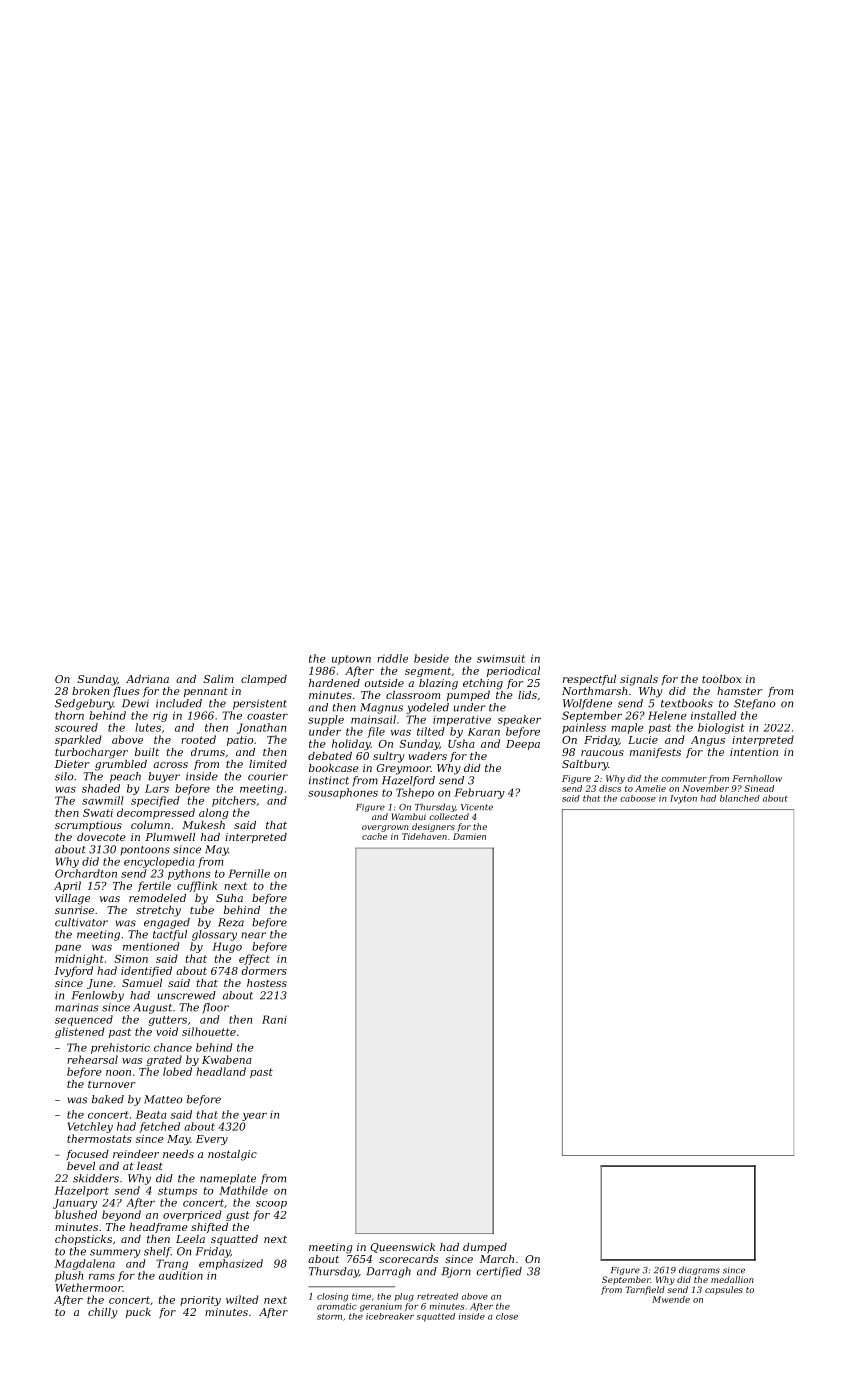  What do you see at coordinates (173, 1047) in the screenshot?
I see `chance` at bounding box center [173, 1047].
